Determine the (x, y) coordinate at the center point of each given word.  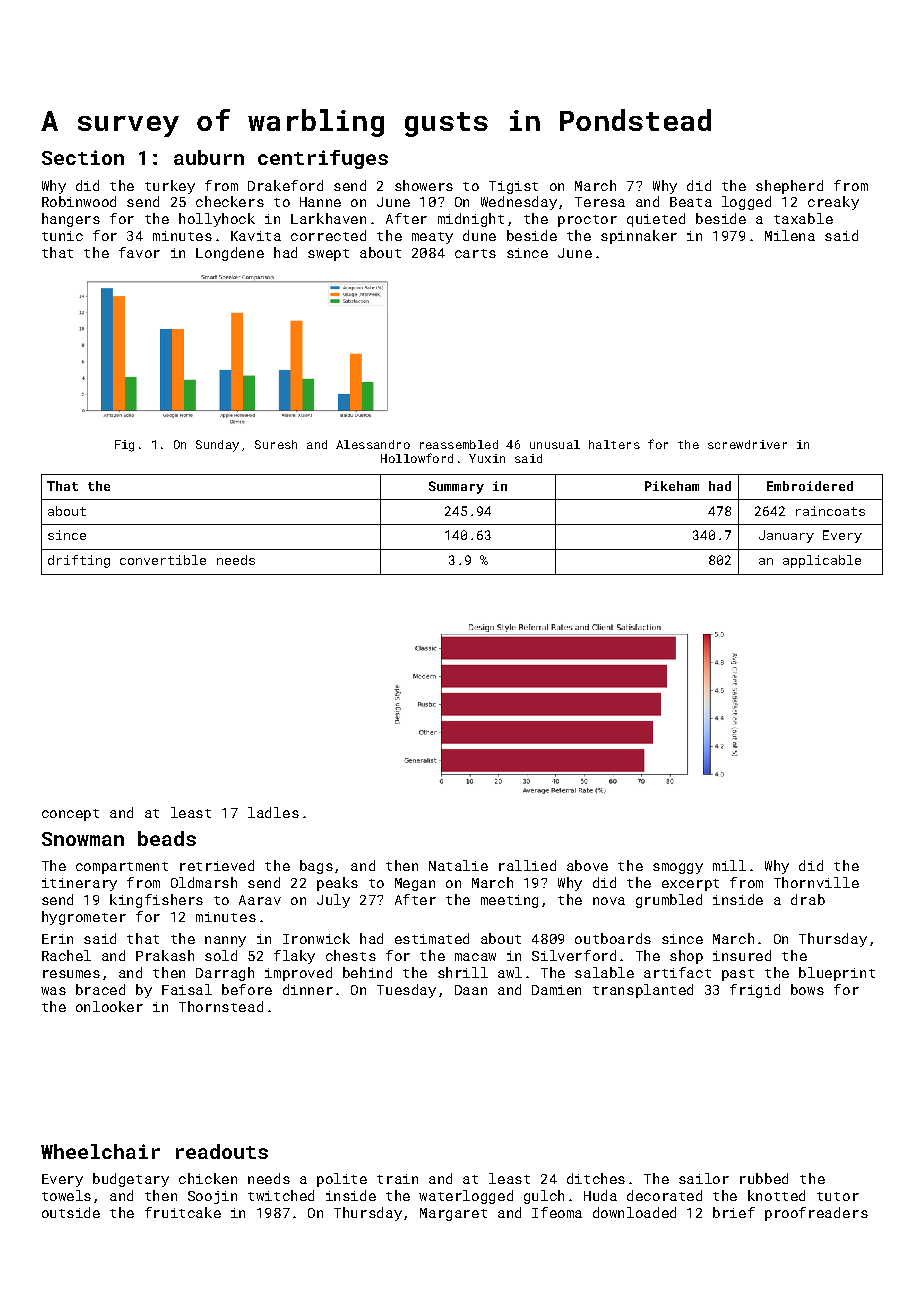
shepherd (789, 187)
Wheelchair (100, 1151)
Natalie (458, 865)
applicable (822, 561)
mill (729, 865)
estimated (432, 938)
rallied (527, 865)
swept (328, 255)
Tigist (513, 187)
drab (808, 899)
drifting (79, 561)
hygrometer (84, 918)
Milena (790, 235)
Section (83, 157)
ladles (273, 812)
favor (139, 252)
